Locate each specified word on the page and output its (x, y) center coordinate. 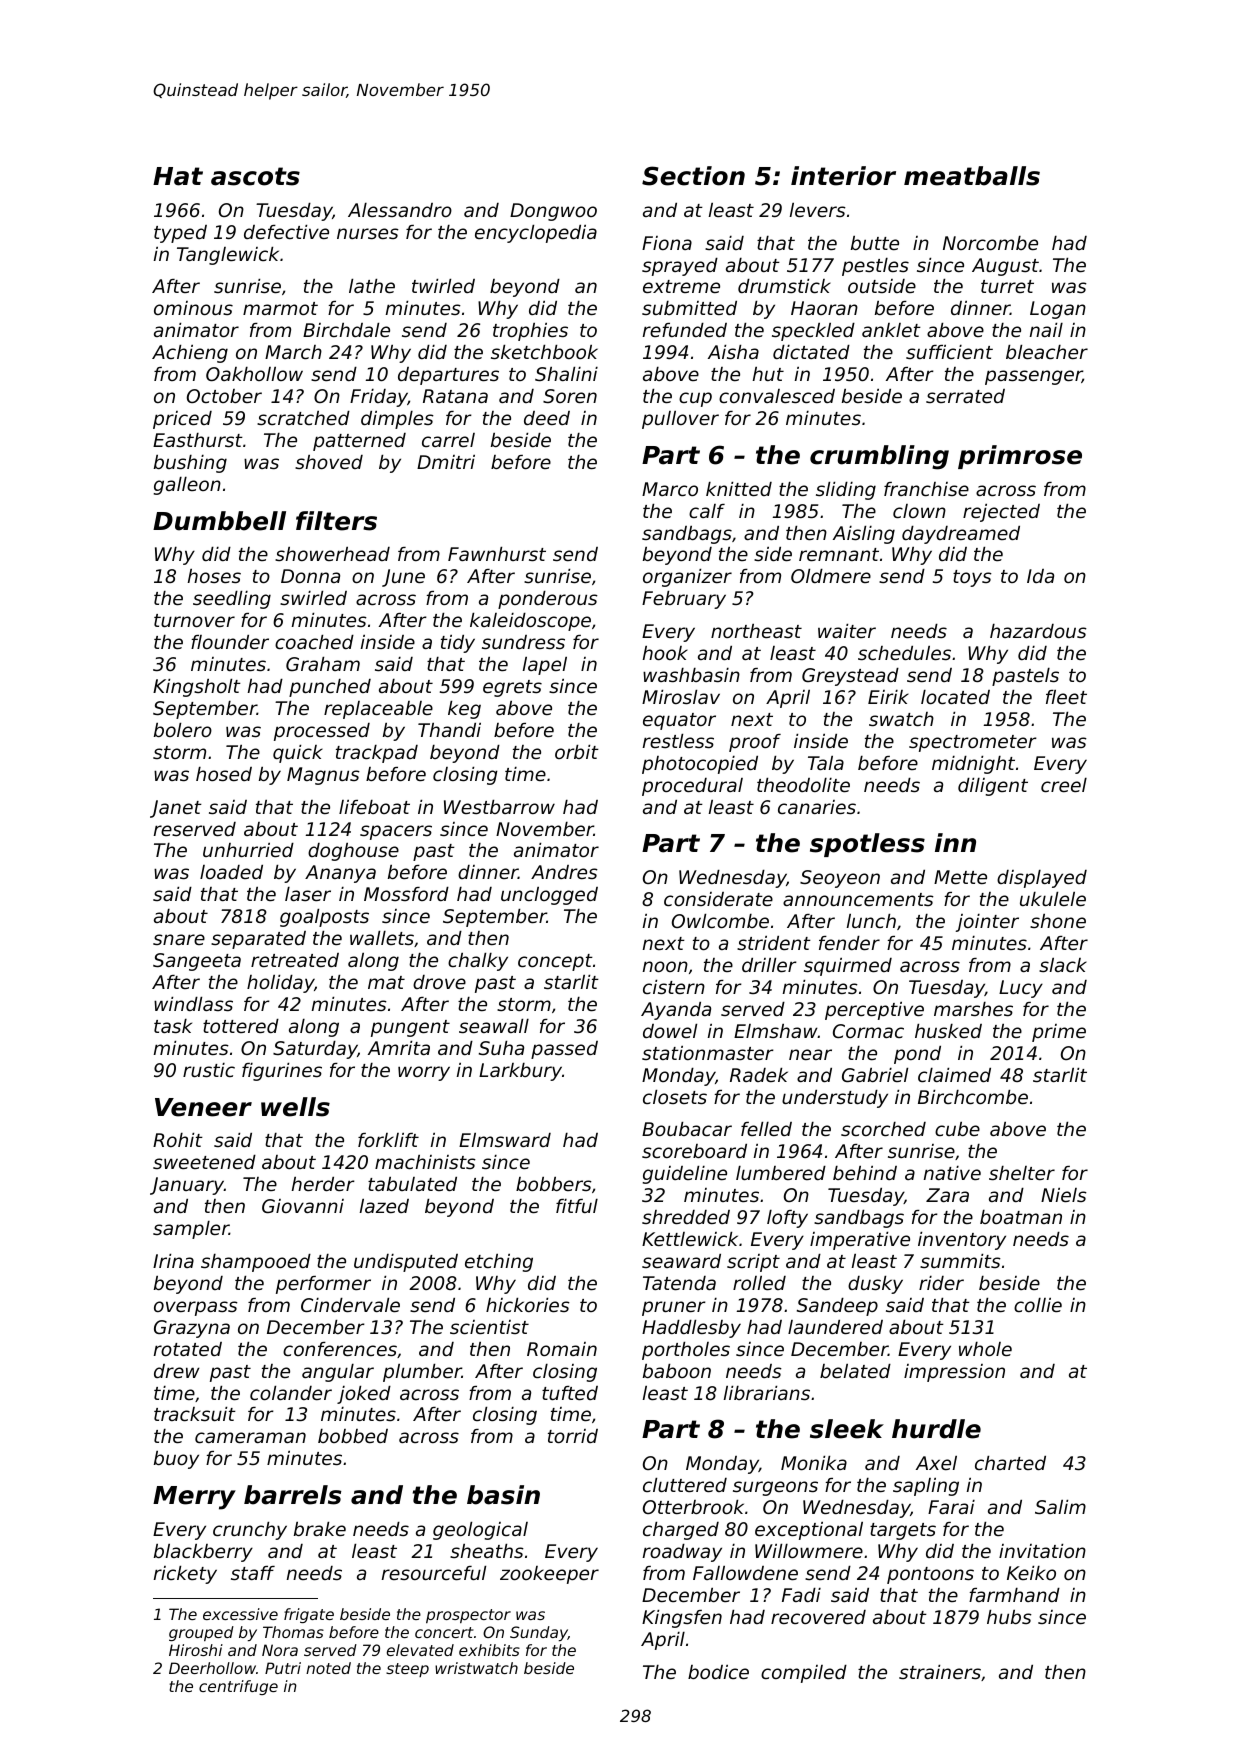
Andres (564, 872)
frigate (309, 1615)
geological (480, 1531)
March (293, 352)
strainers (940, 1672)
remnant (839, 554)
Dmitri (446, 462)
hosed (224, 774)
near (810, 1054)
